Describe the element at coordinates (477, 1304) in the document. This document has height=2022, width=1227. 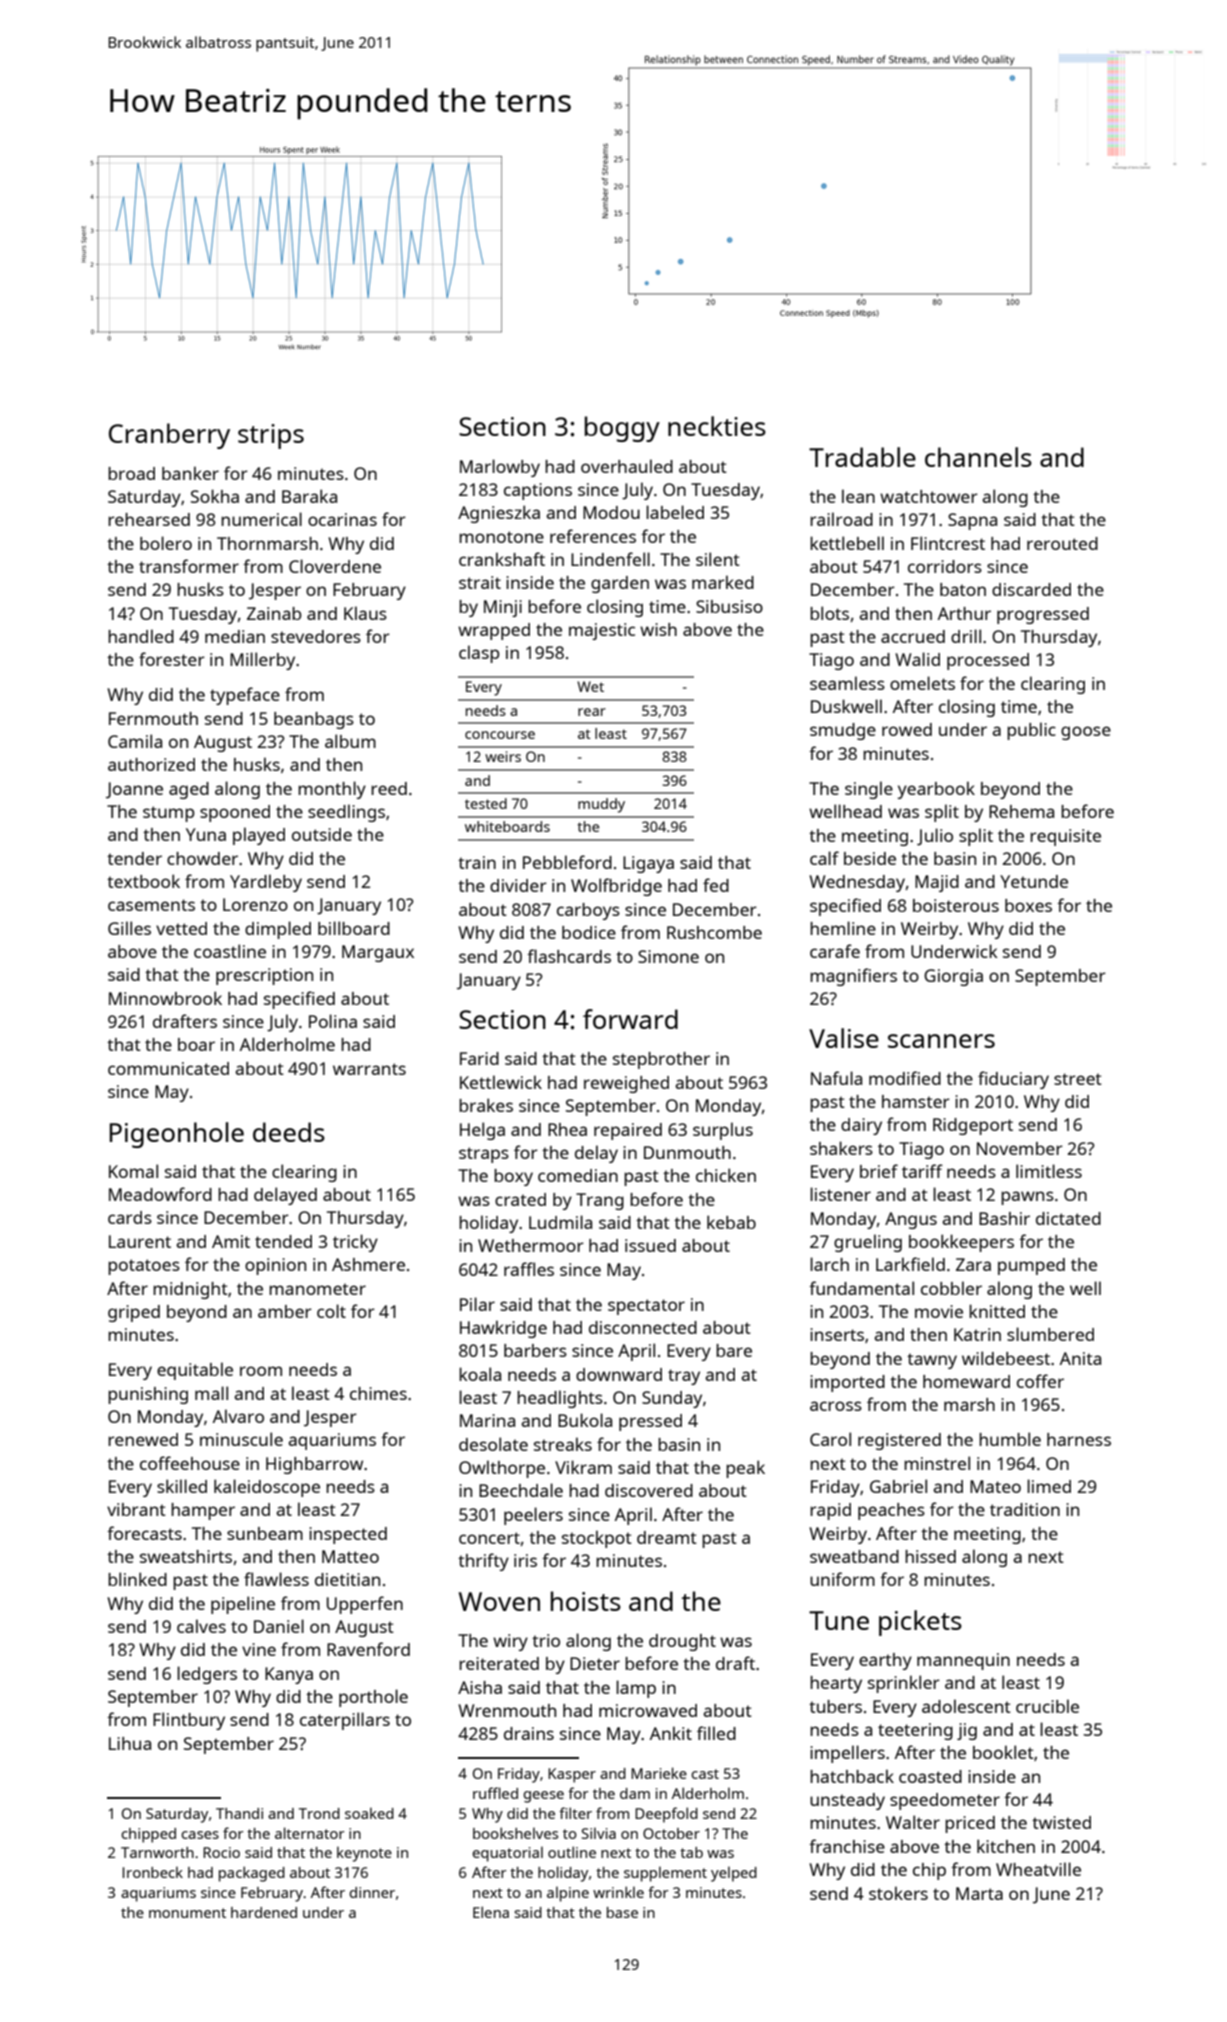
I see `Pilar` at that location.
